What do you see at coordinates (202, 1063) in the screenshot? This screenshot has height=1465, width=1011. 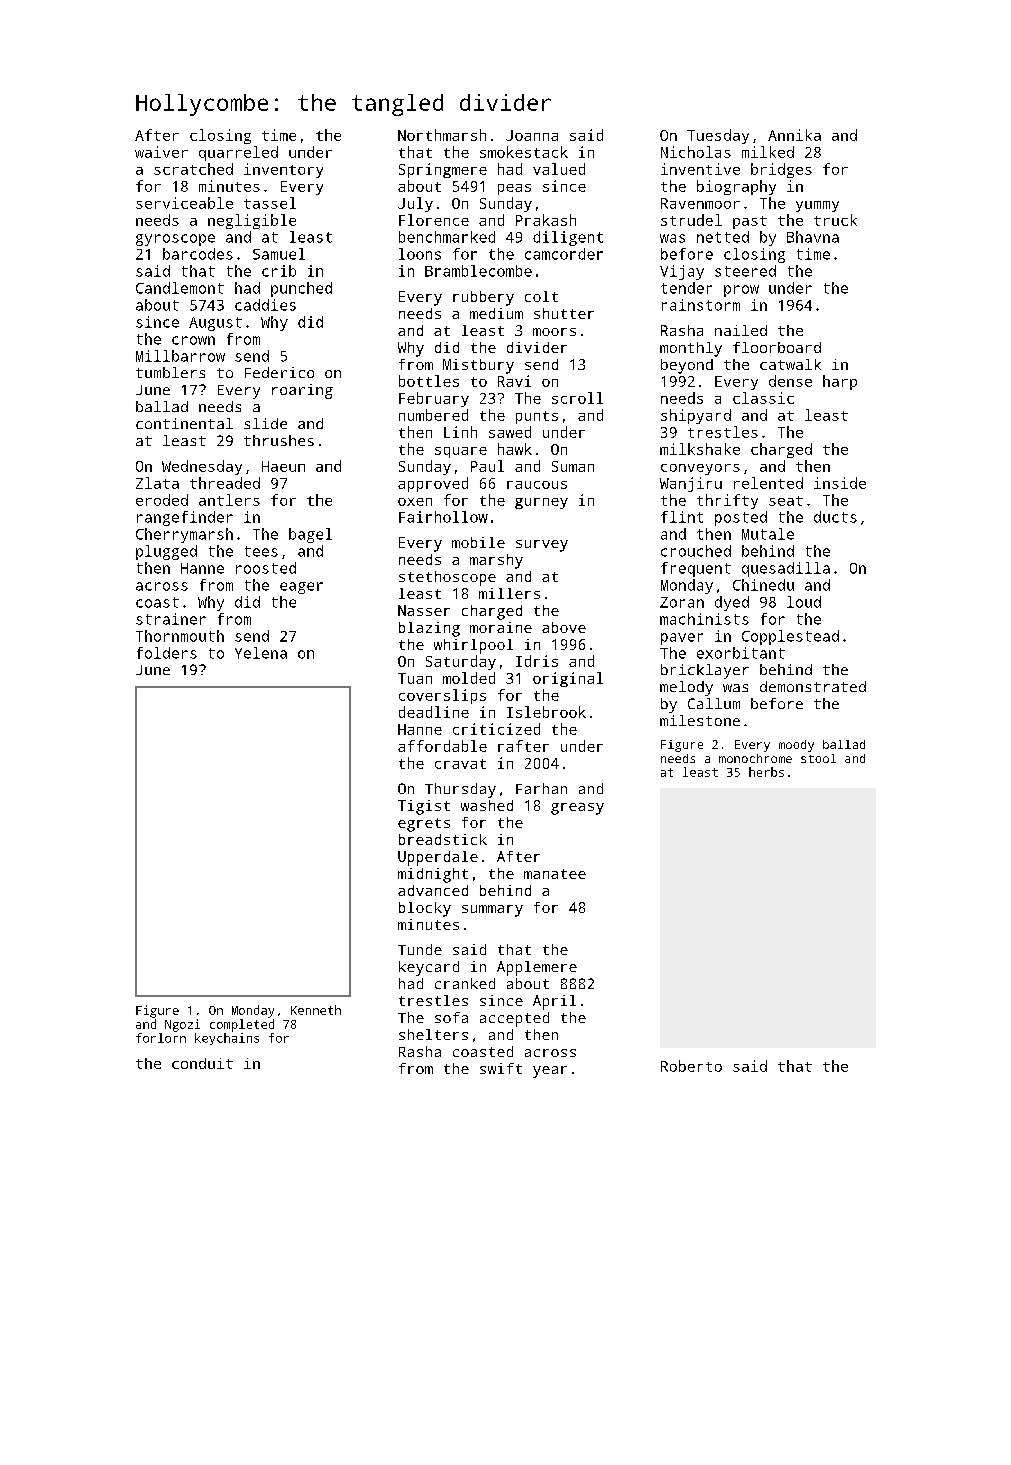 I see `conduit` at bounding box center [202, 1063].
